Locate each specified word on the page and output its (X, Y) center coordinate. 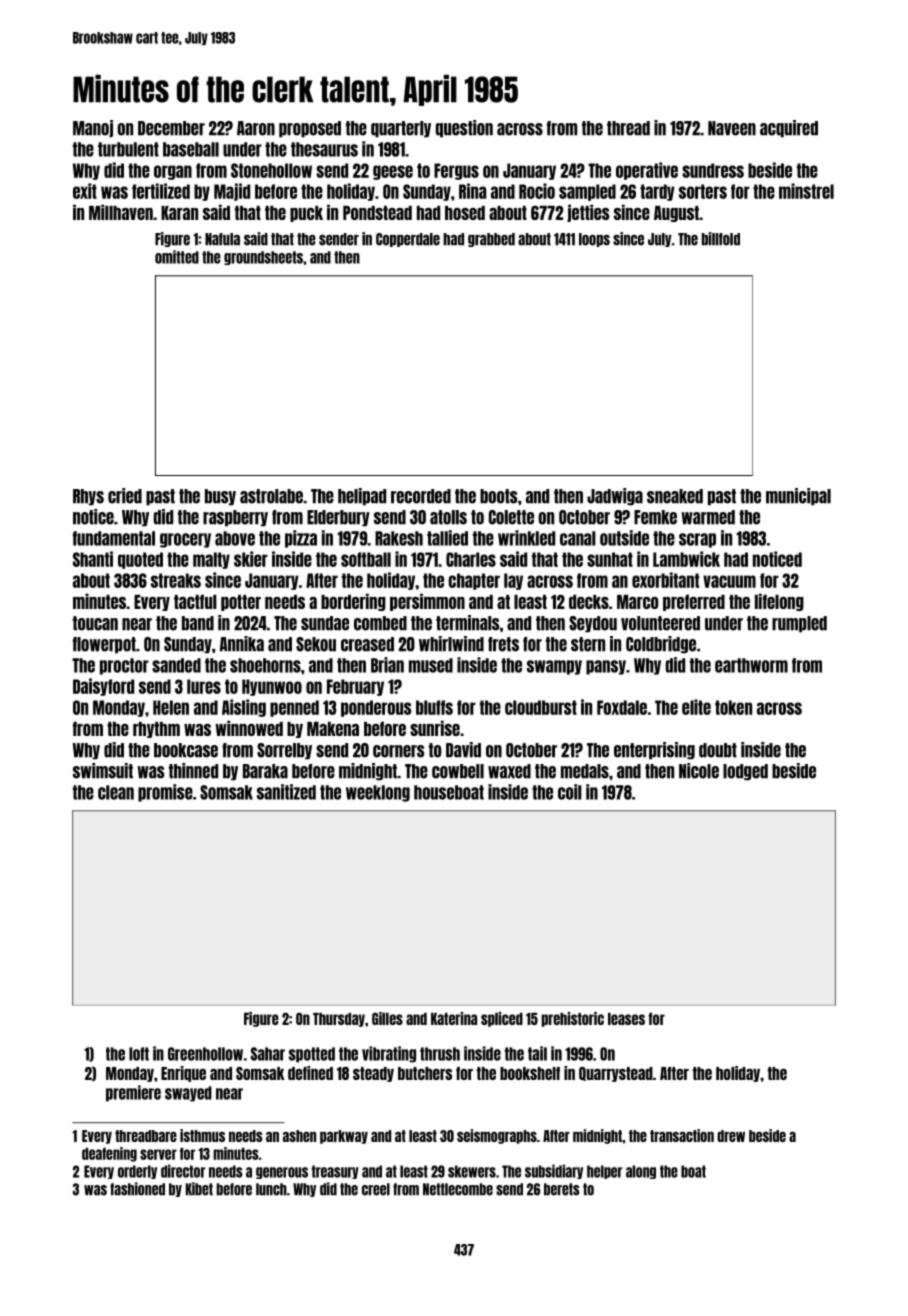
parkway (344, 1137)
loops (594, 240)
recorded (421, 496)
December (171, 128)
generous (282, 1173)
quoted (140, 560)
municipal (798, 497)
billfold (721, 239)
